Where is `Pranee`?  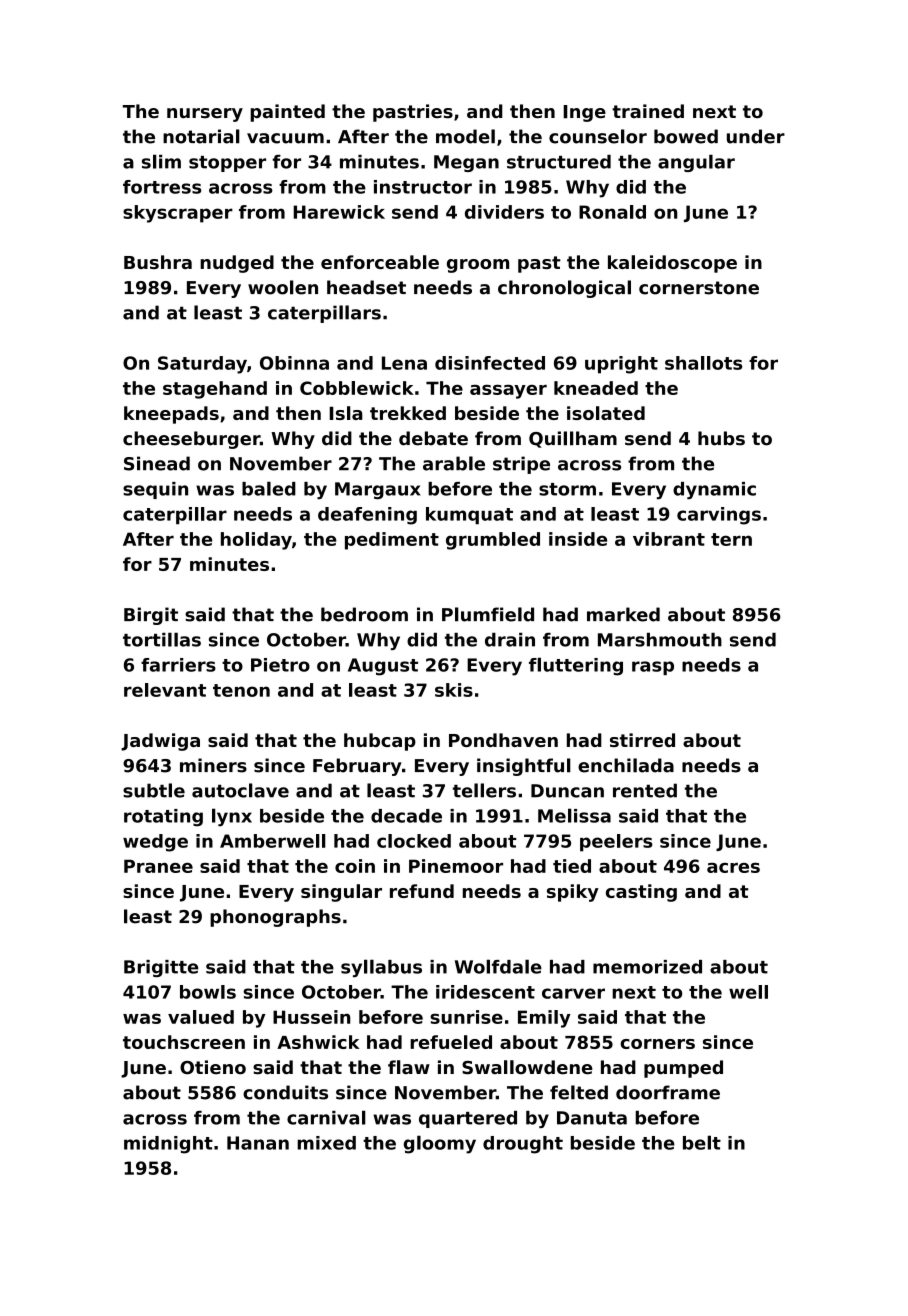 Pranee is located at coordinates (158, 866).
